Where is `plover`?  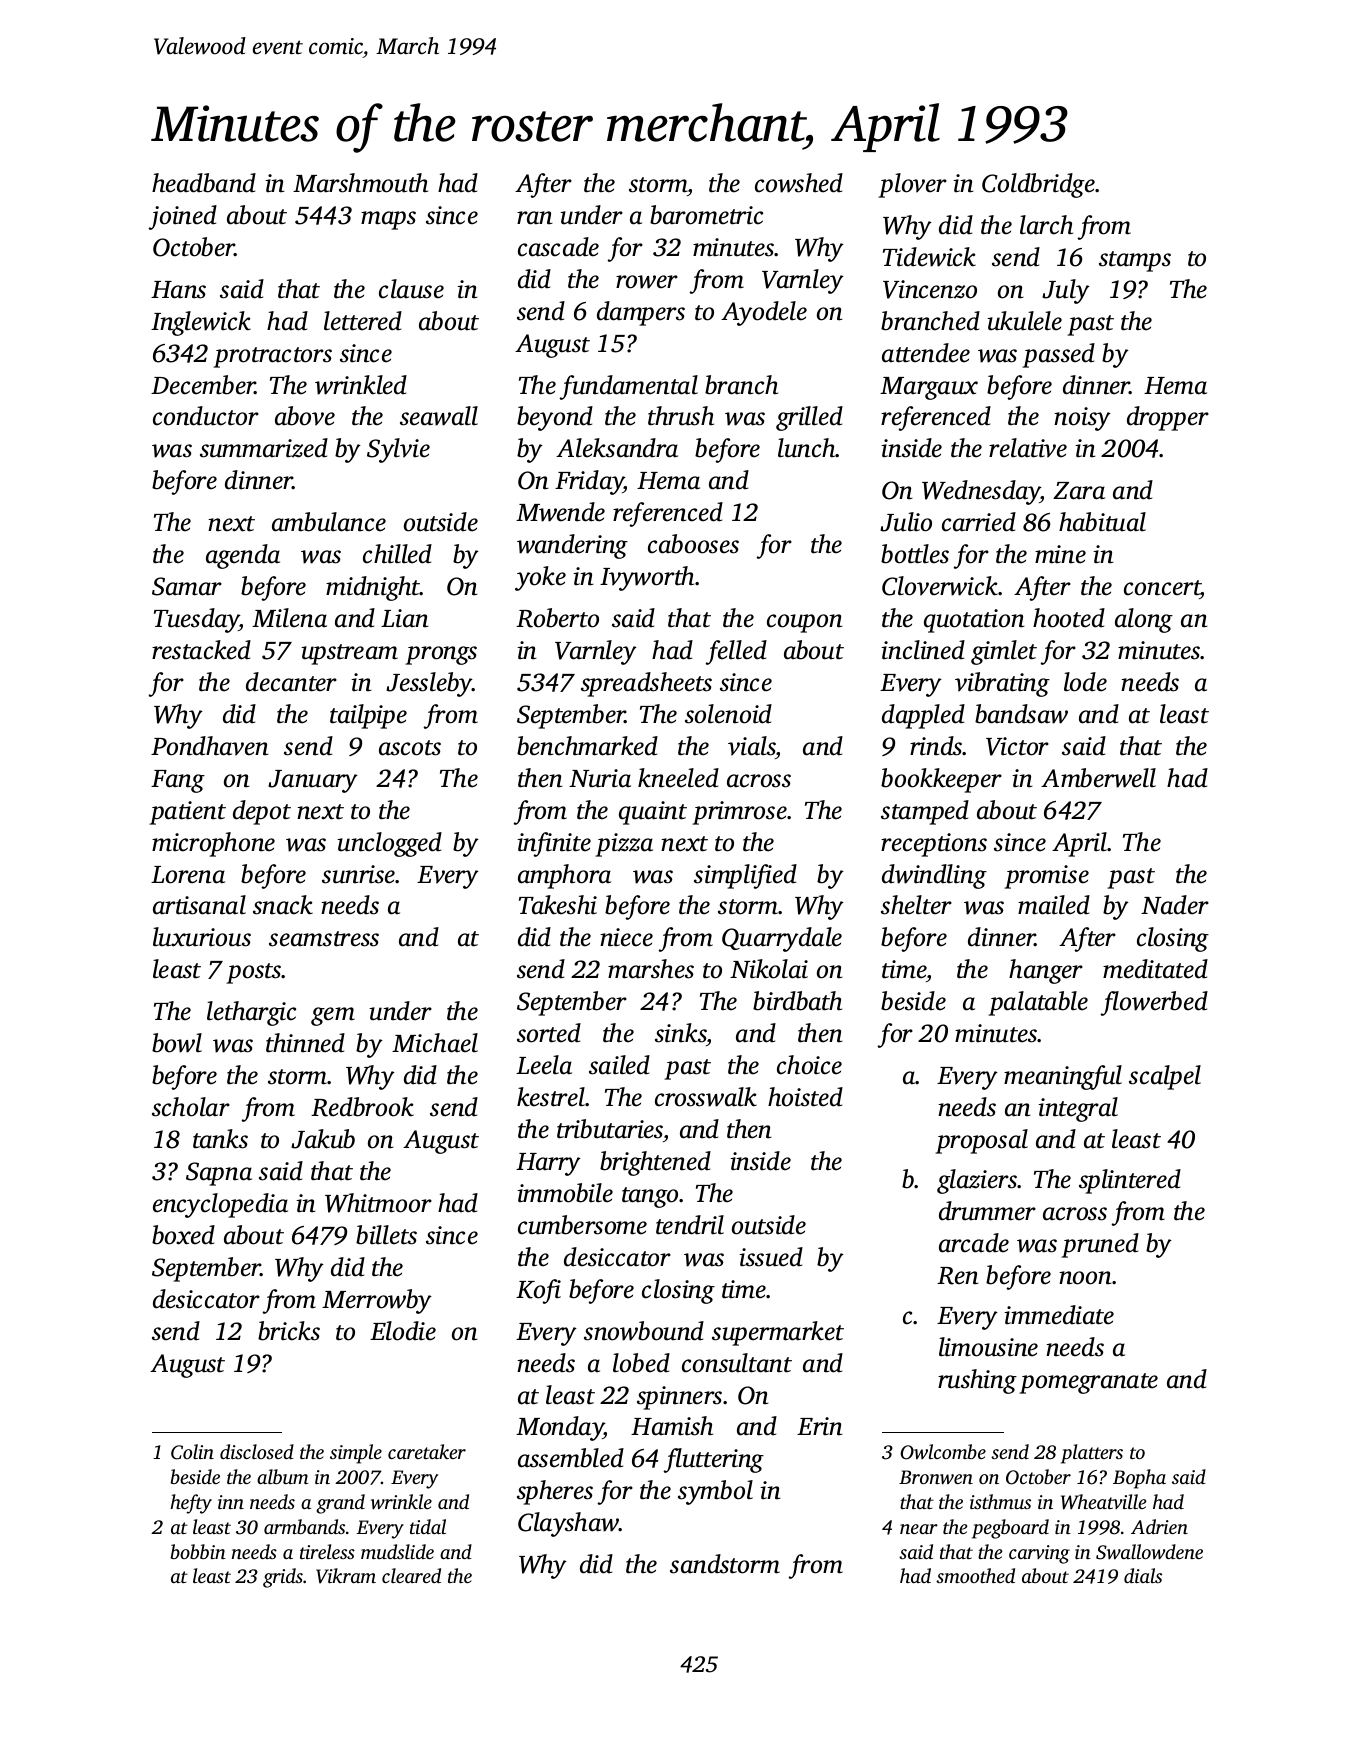 plover is located at coordinates (912, 185).
